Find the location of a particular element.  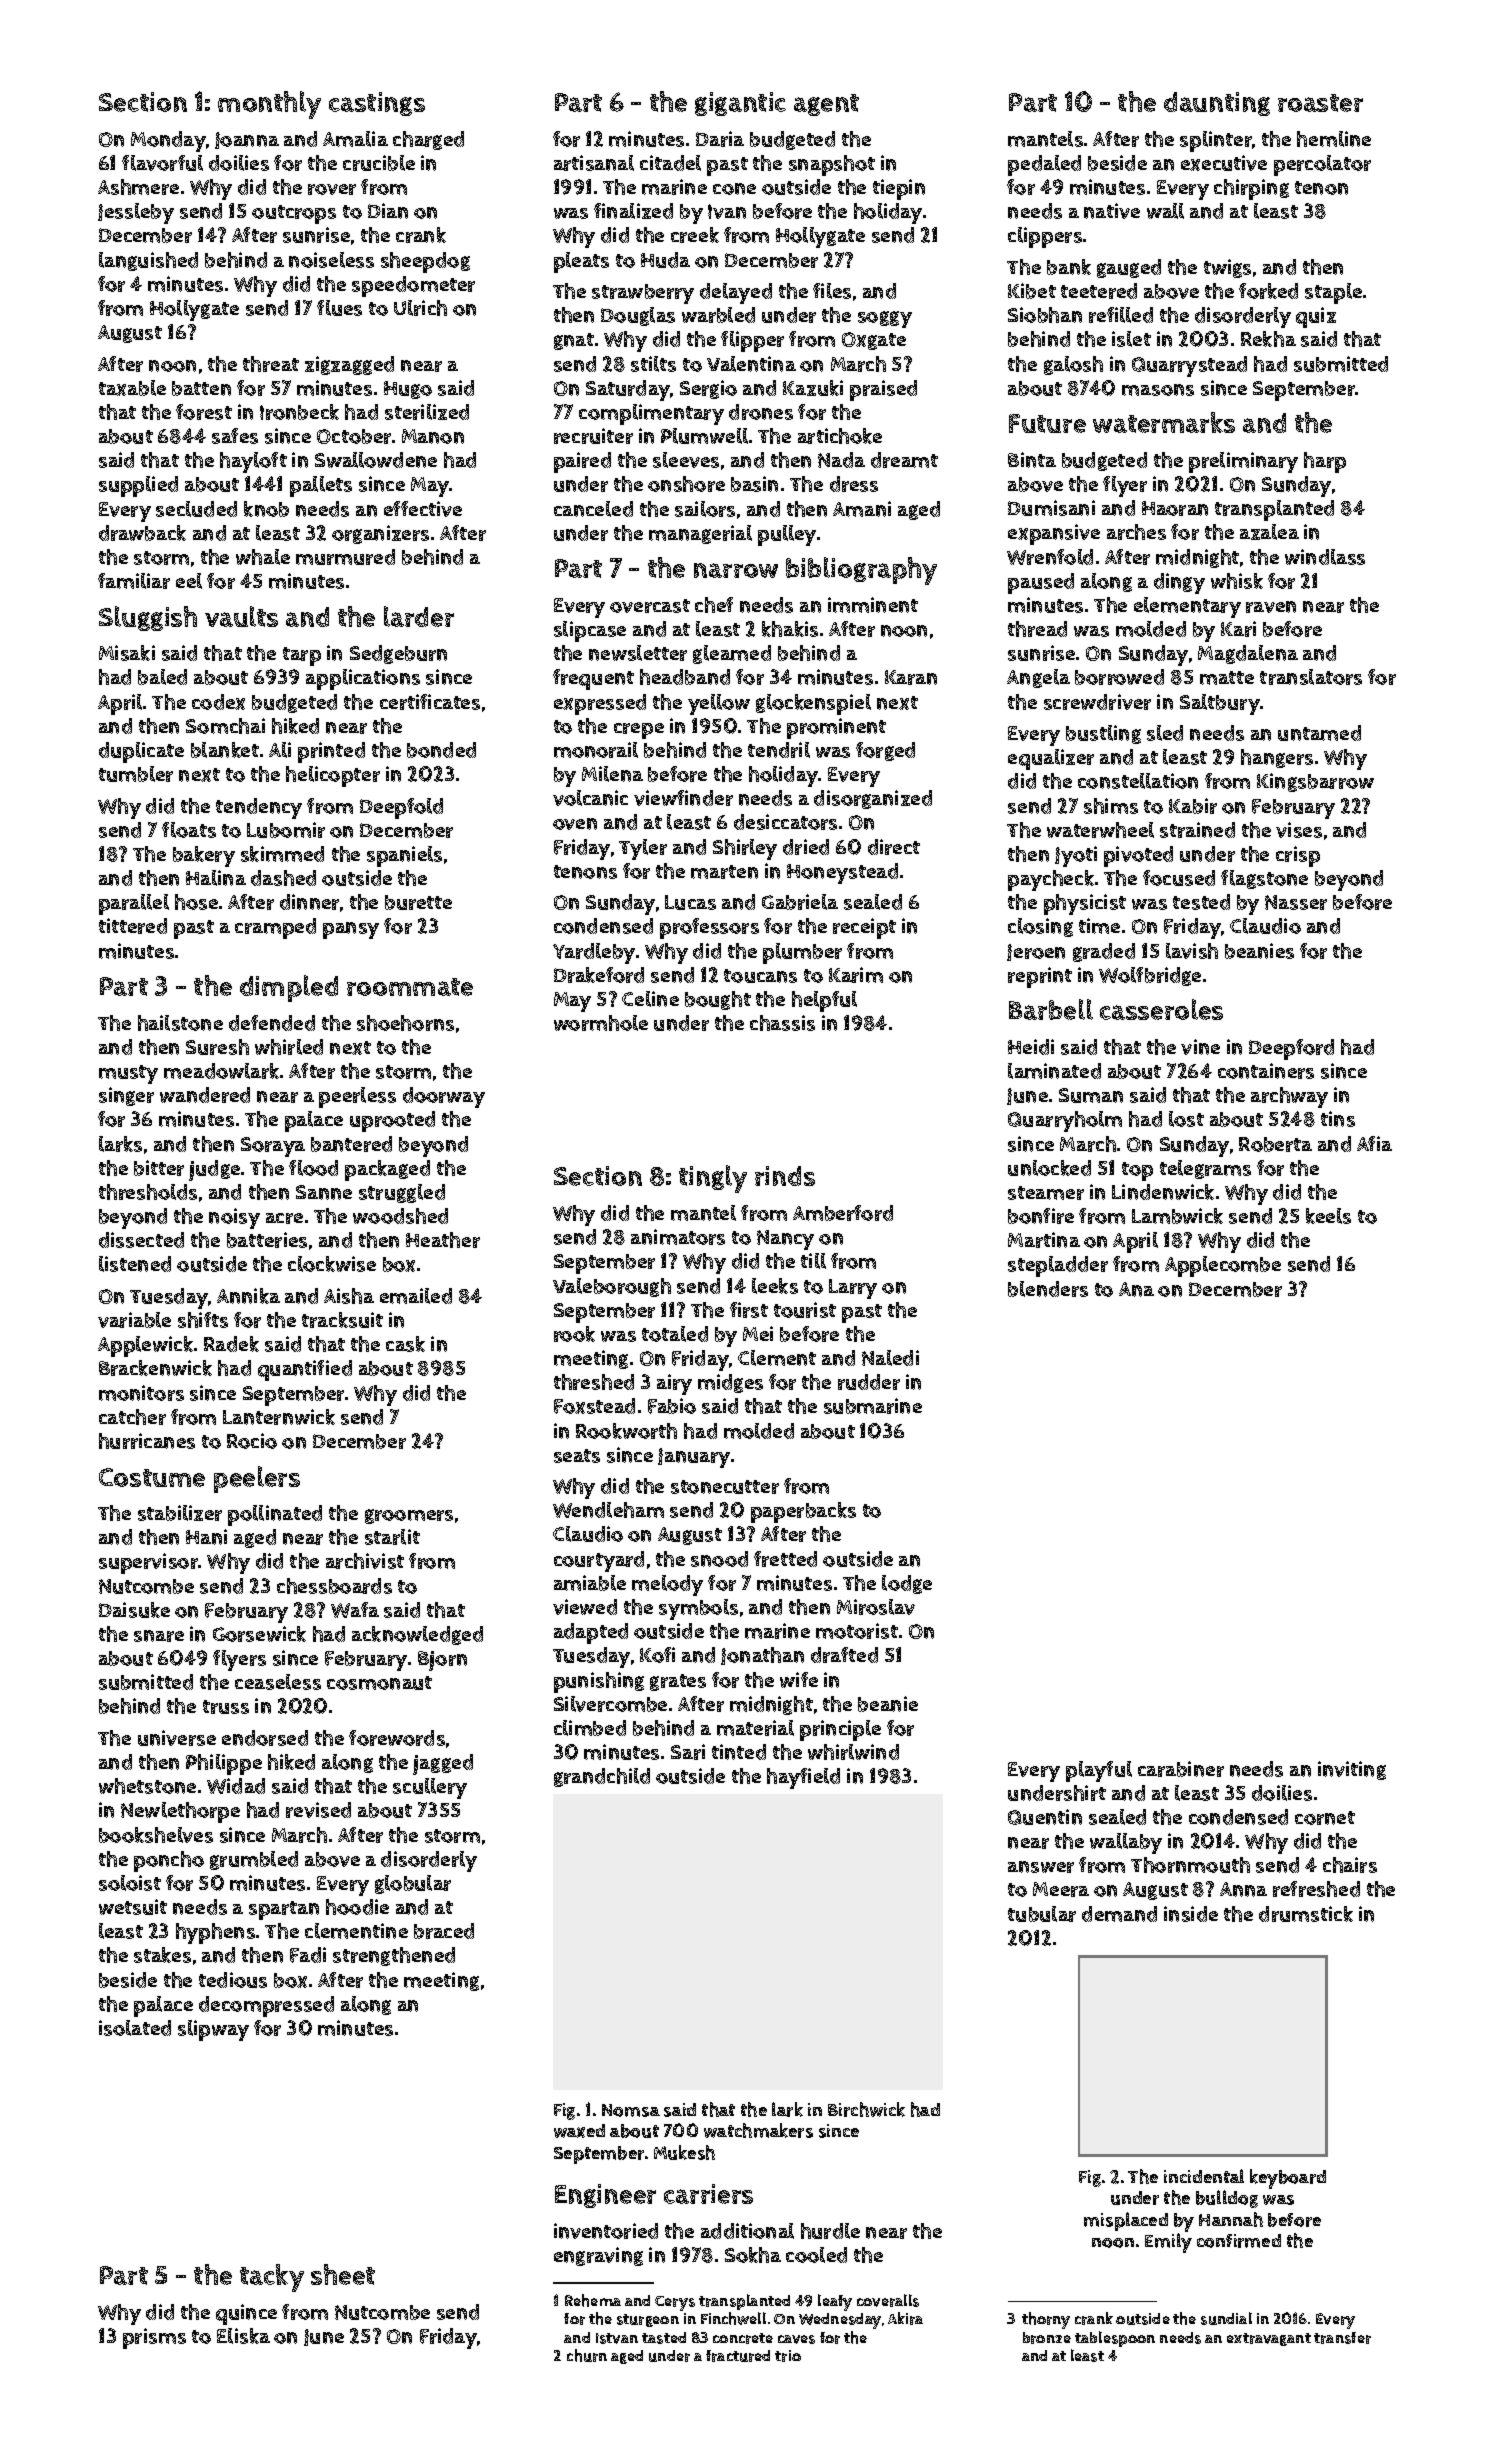

inside is located at coordinates (1191, 1914).
